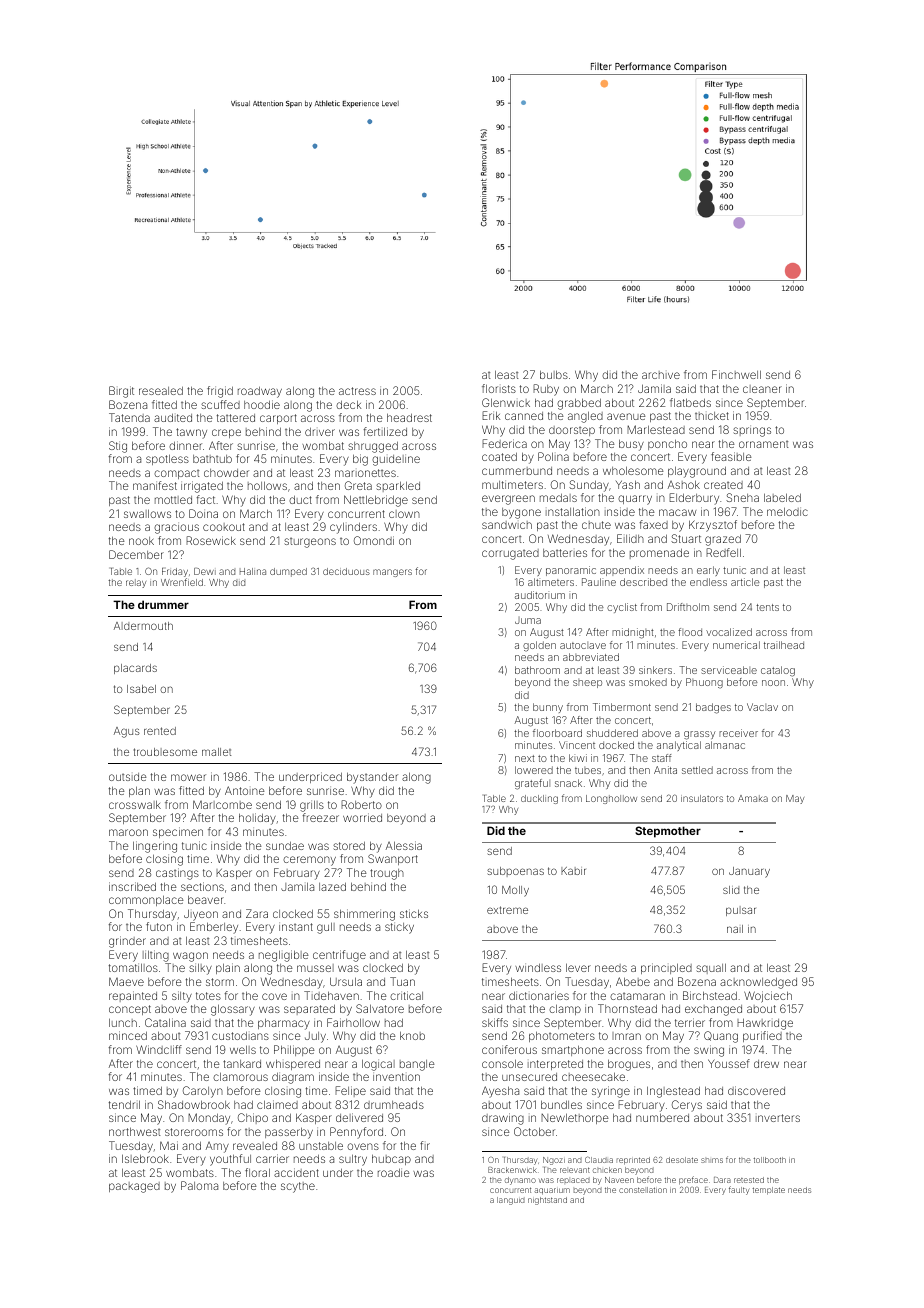 The width and height of the document is (924, 1308). Describe the element at coordinates (135, 1131) in the document. I see `northwest` at that location.
